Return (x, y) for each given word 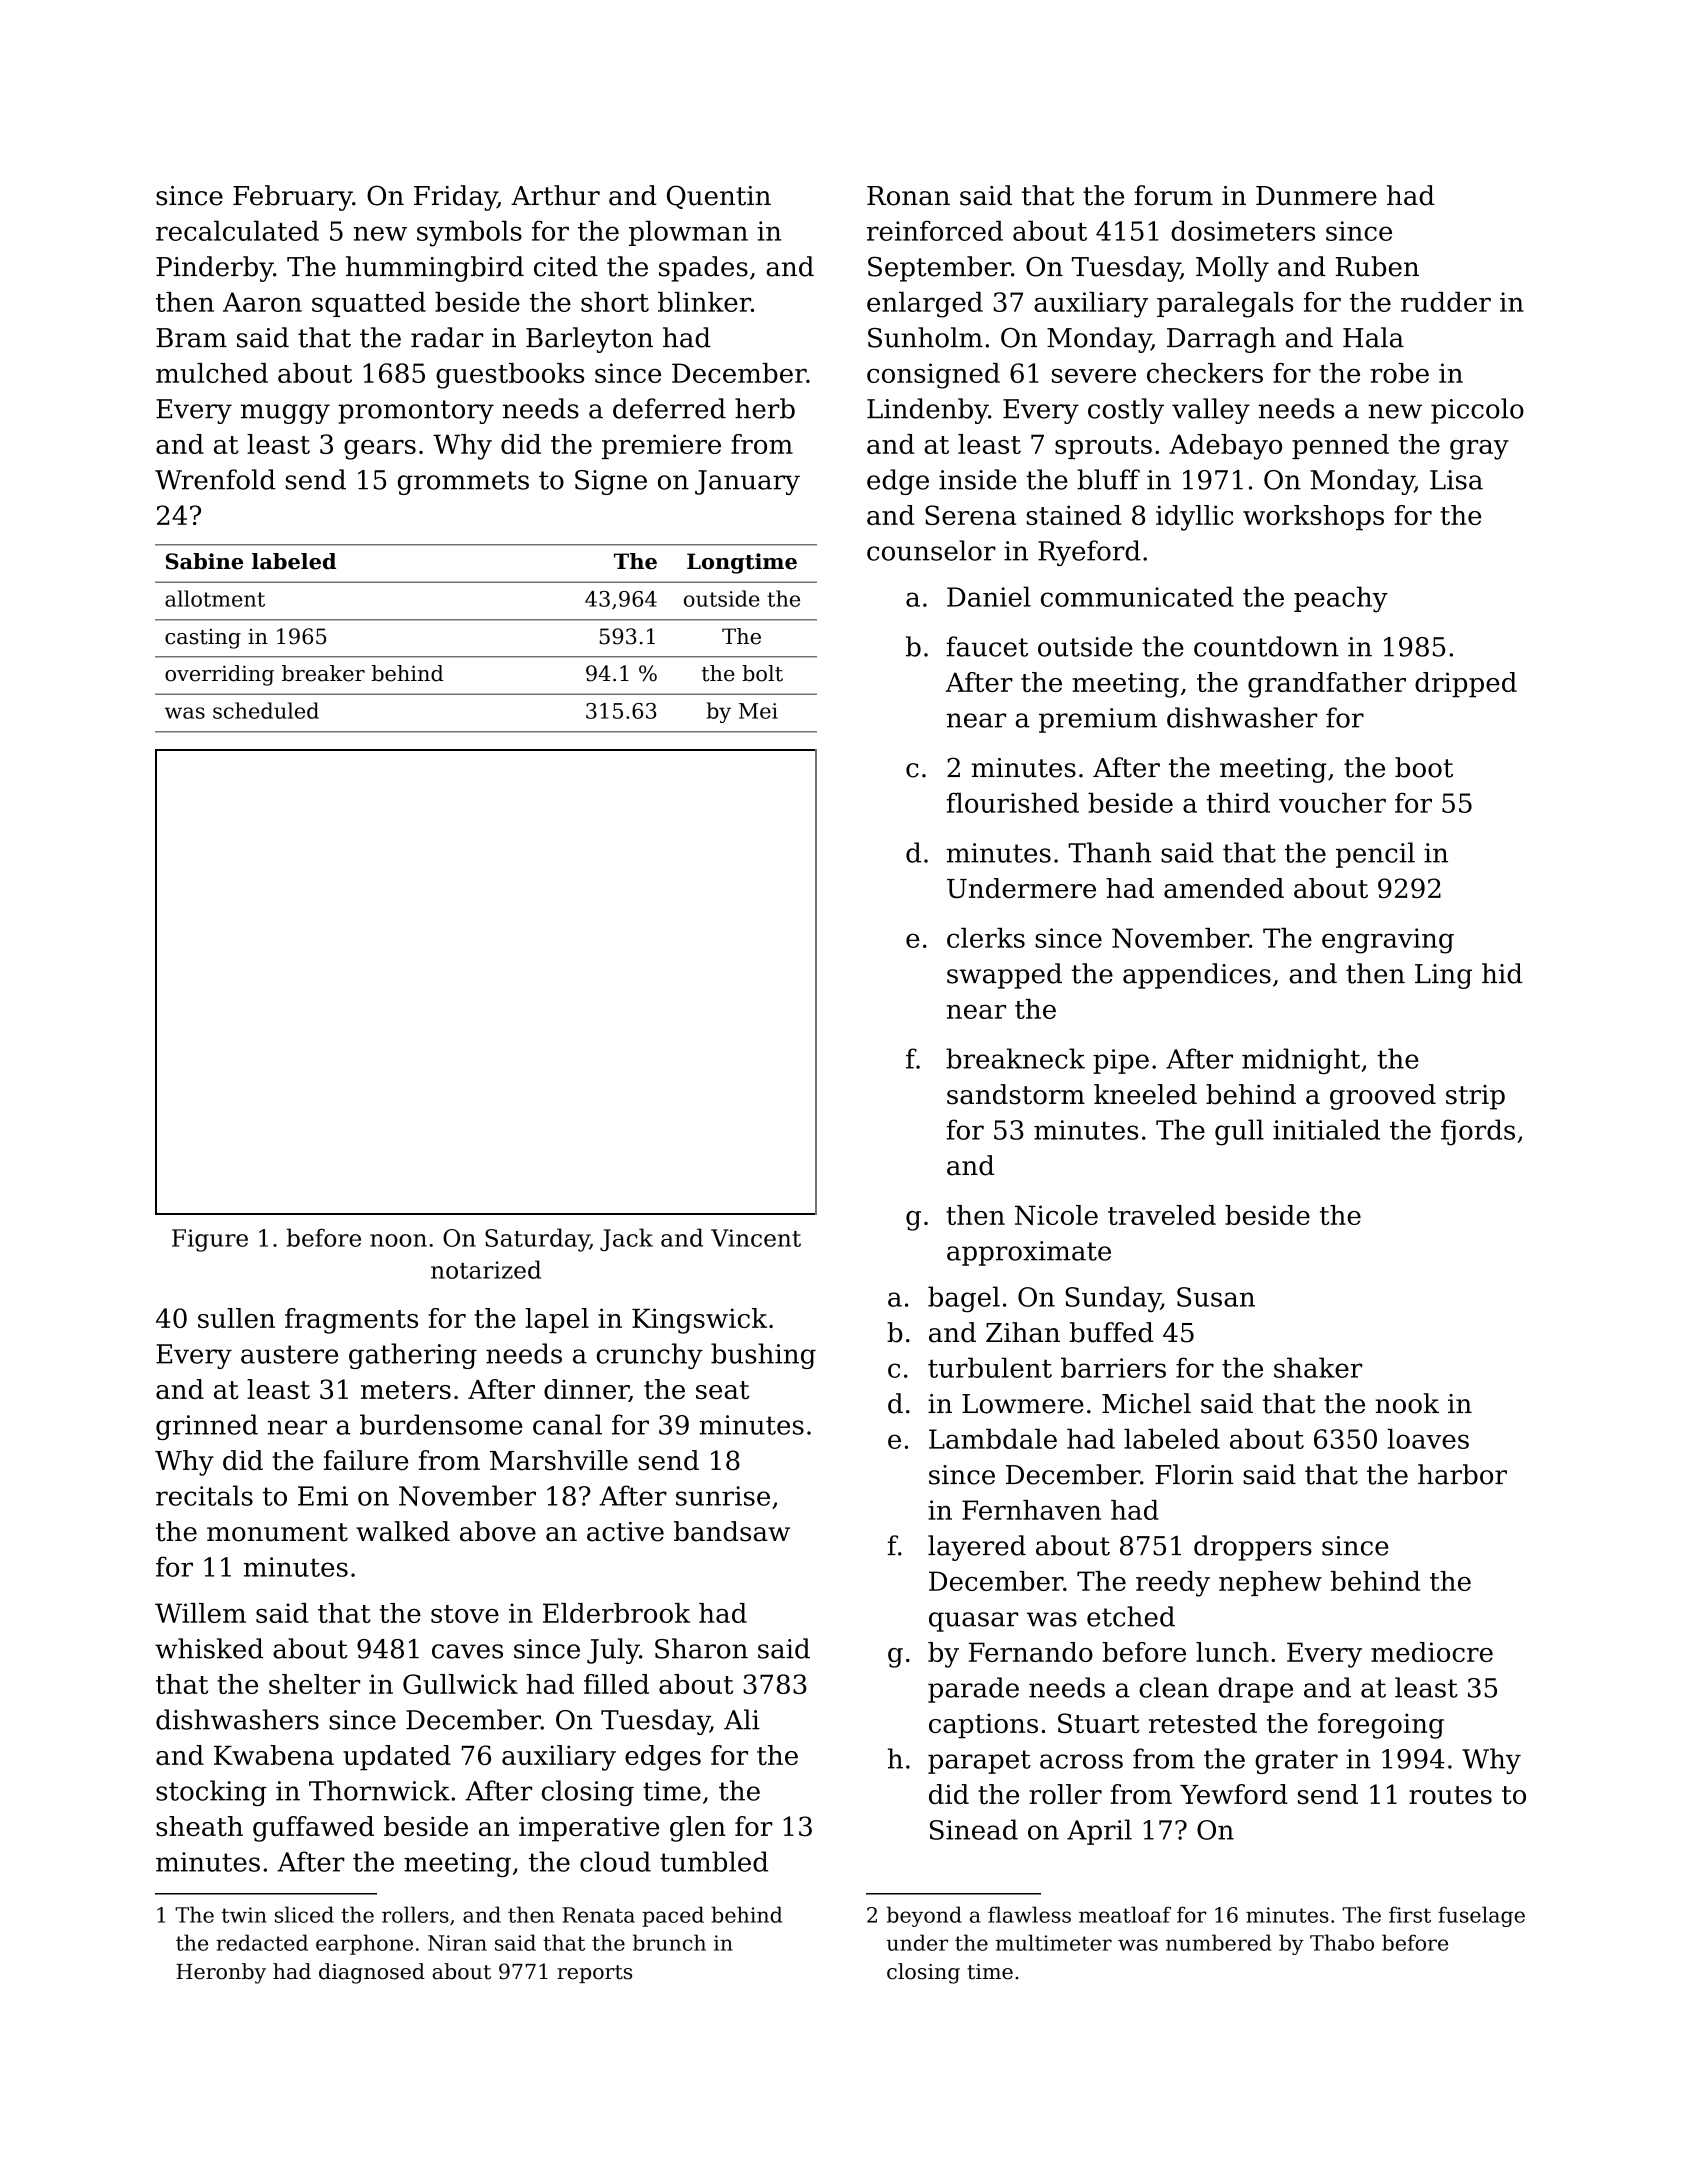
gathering (413, 1356)
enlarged (925, 305)
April (1099, 1832)
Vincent (756, 1238)
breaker (323, 673)
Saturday (537, 1240)
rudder (1446, 302)
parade (973, 1690)
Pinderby (214, 269)
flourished (1013, 803)
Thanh (1109, 852)
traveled (1162, 1215)
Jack (626, 1239)
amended (1224, 888)
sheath (199, 1826)
